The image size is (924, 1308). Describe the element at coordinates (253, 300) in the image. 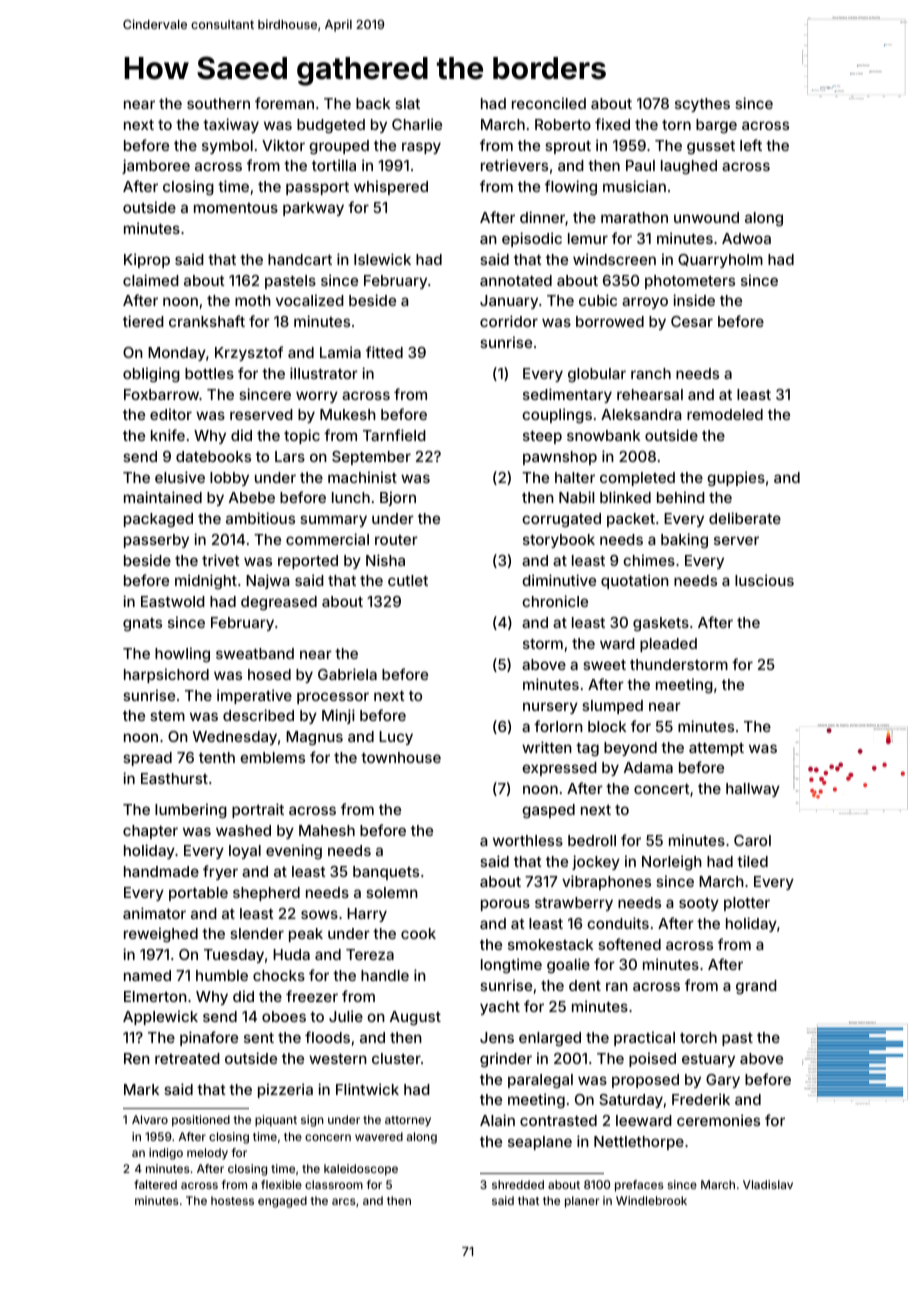

I see `moth` at that location.
